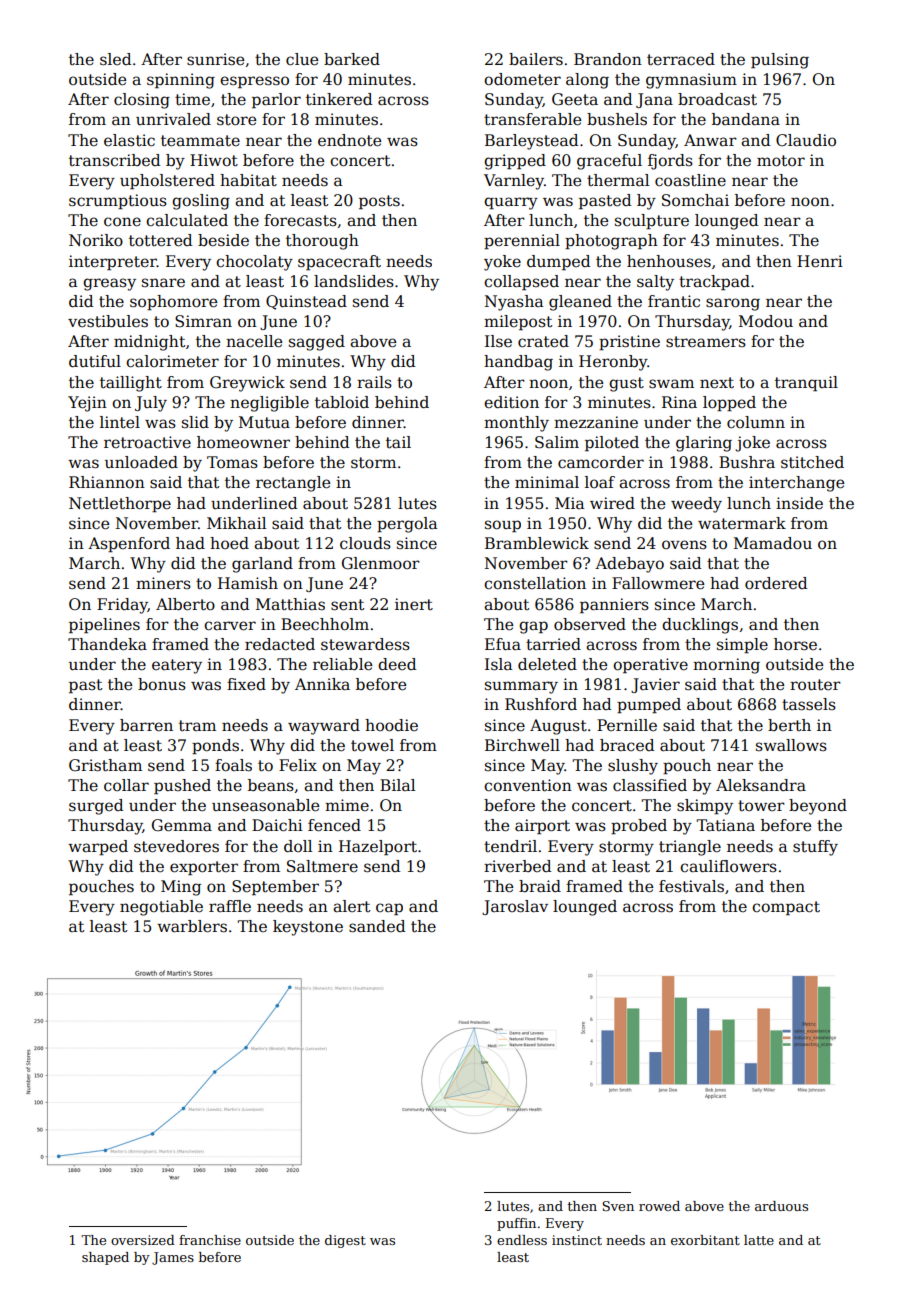  I want to click on pulsing, so click(780, 61).
